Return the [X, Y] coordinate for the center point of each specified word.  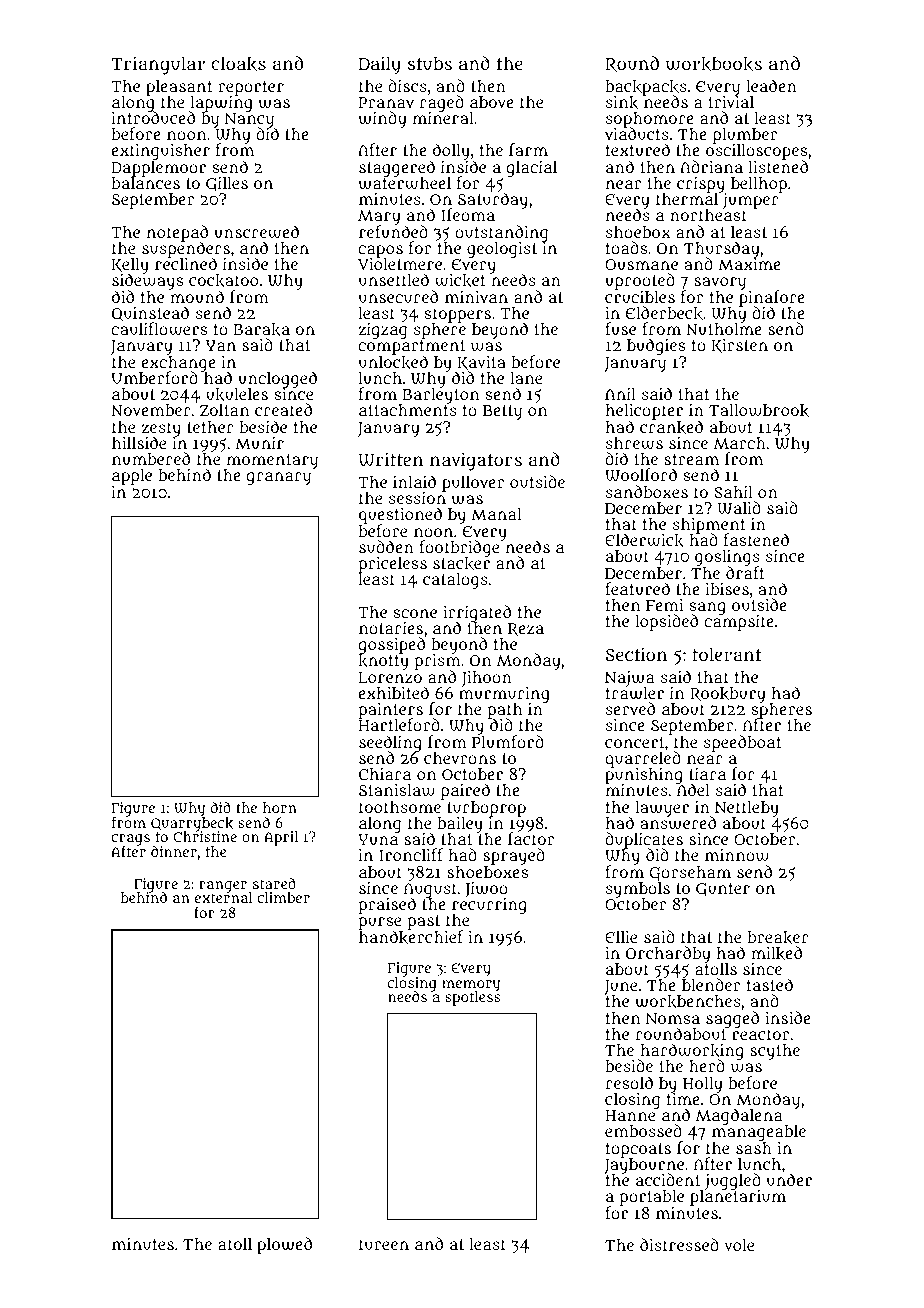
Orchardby [668, 954]
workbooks [714, 64]
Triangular [158, 65]
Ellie [621, 936]
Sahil [733, 491]
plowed [284, 1245]
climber [283, 897]
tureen [384, 1244]
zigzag [383, 331]
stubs [430, 63]
